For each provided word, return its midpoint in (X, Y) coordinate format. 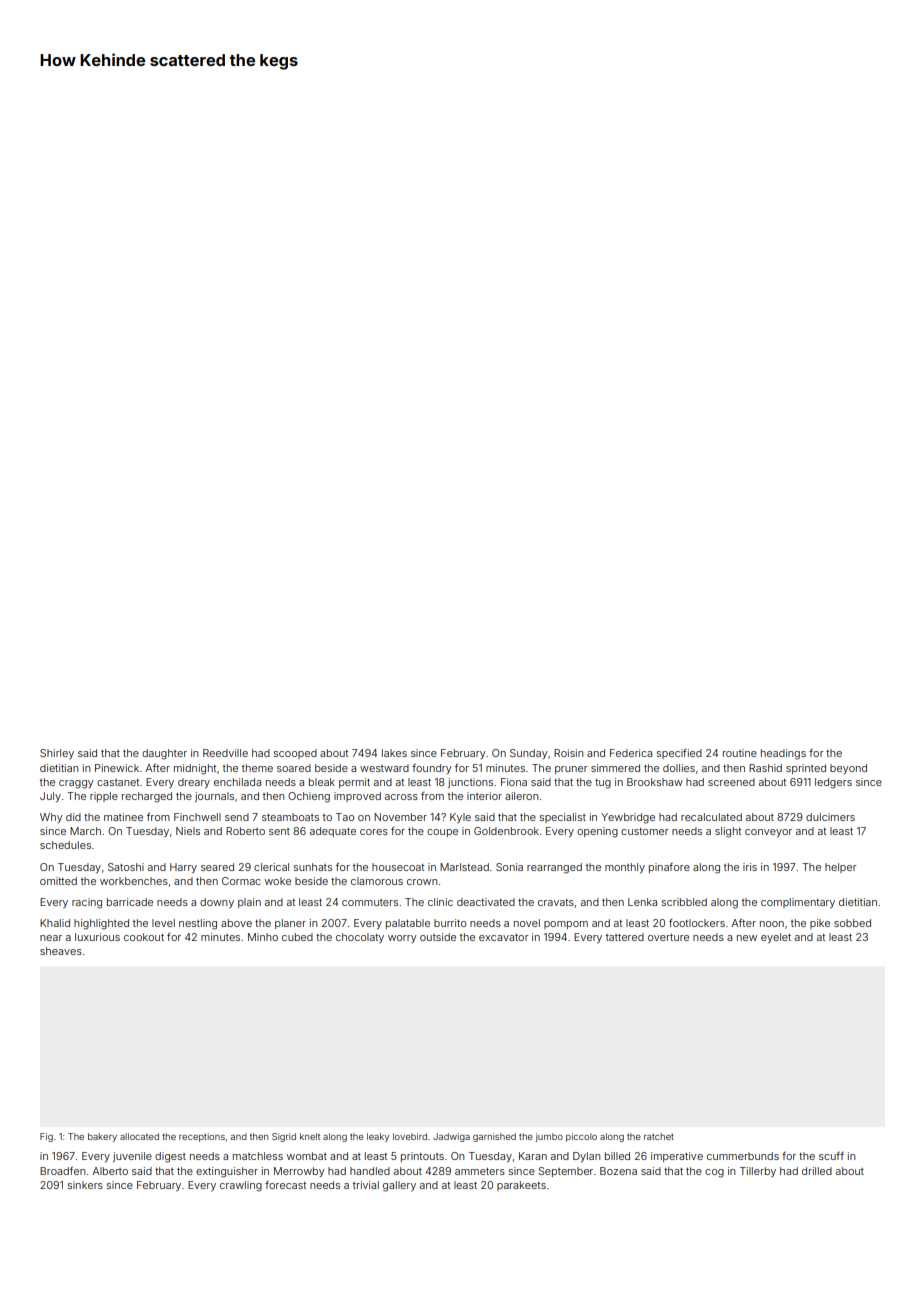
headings (783, 754)
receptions (202, 1137)
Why (51, 818)
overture (668, 937)
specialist (563, 818)
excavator (504, 937)
